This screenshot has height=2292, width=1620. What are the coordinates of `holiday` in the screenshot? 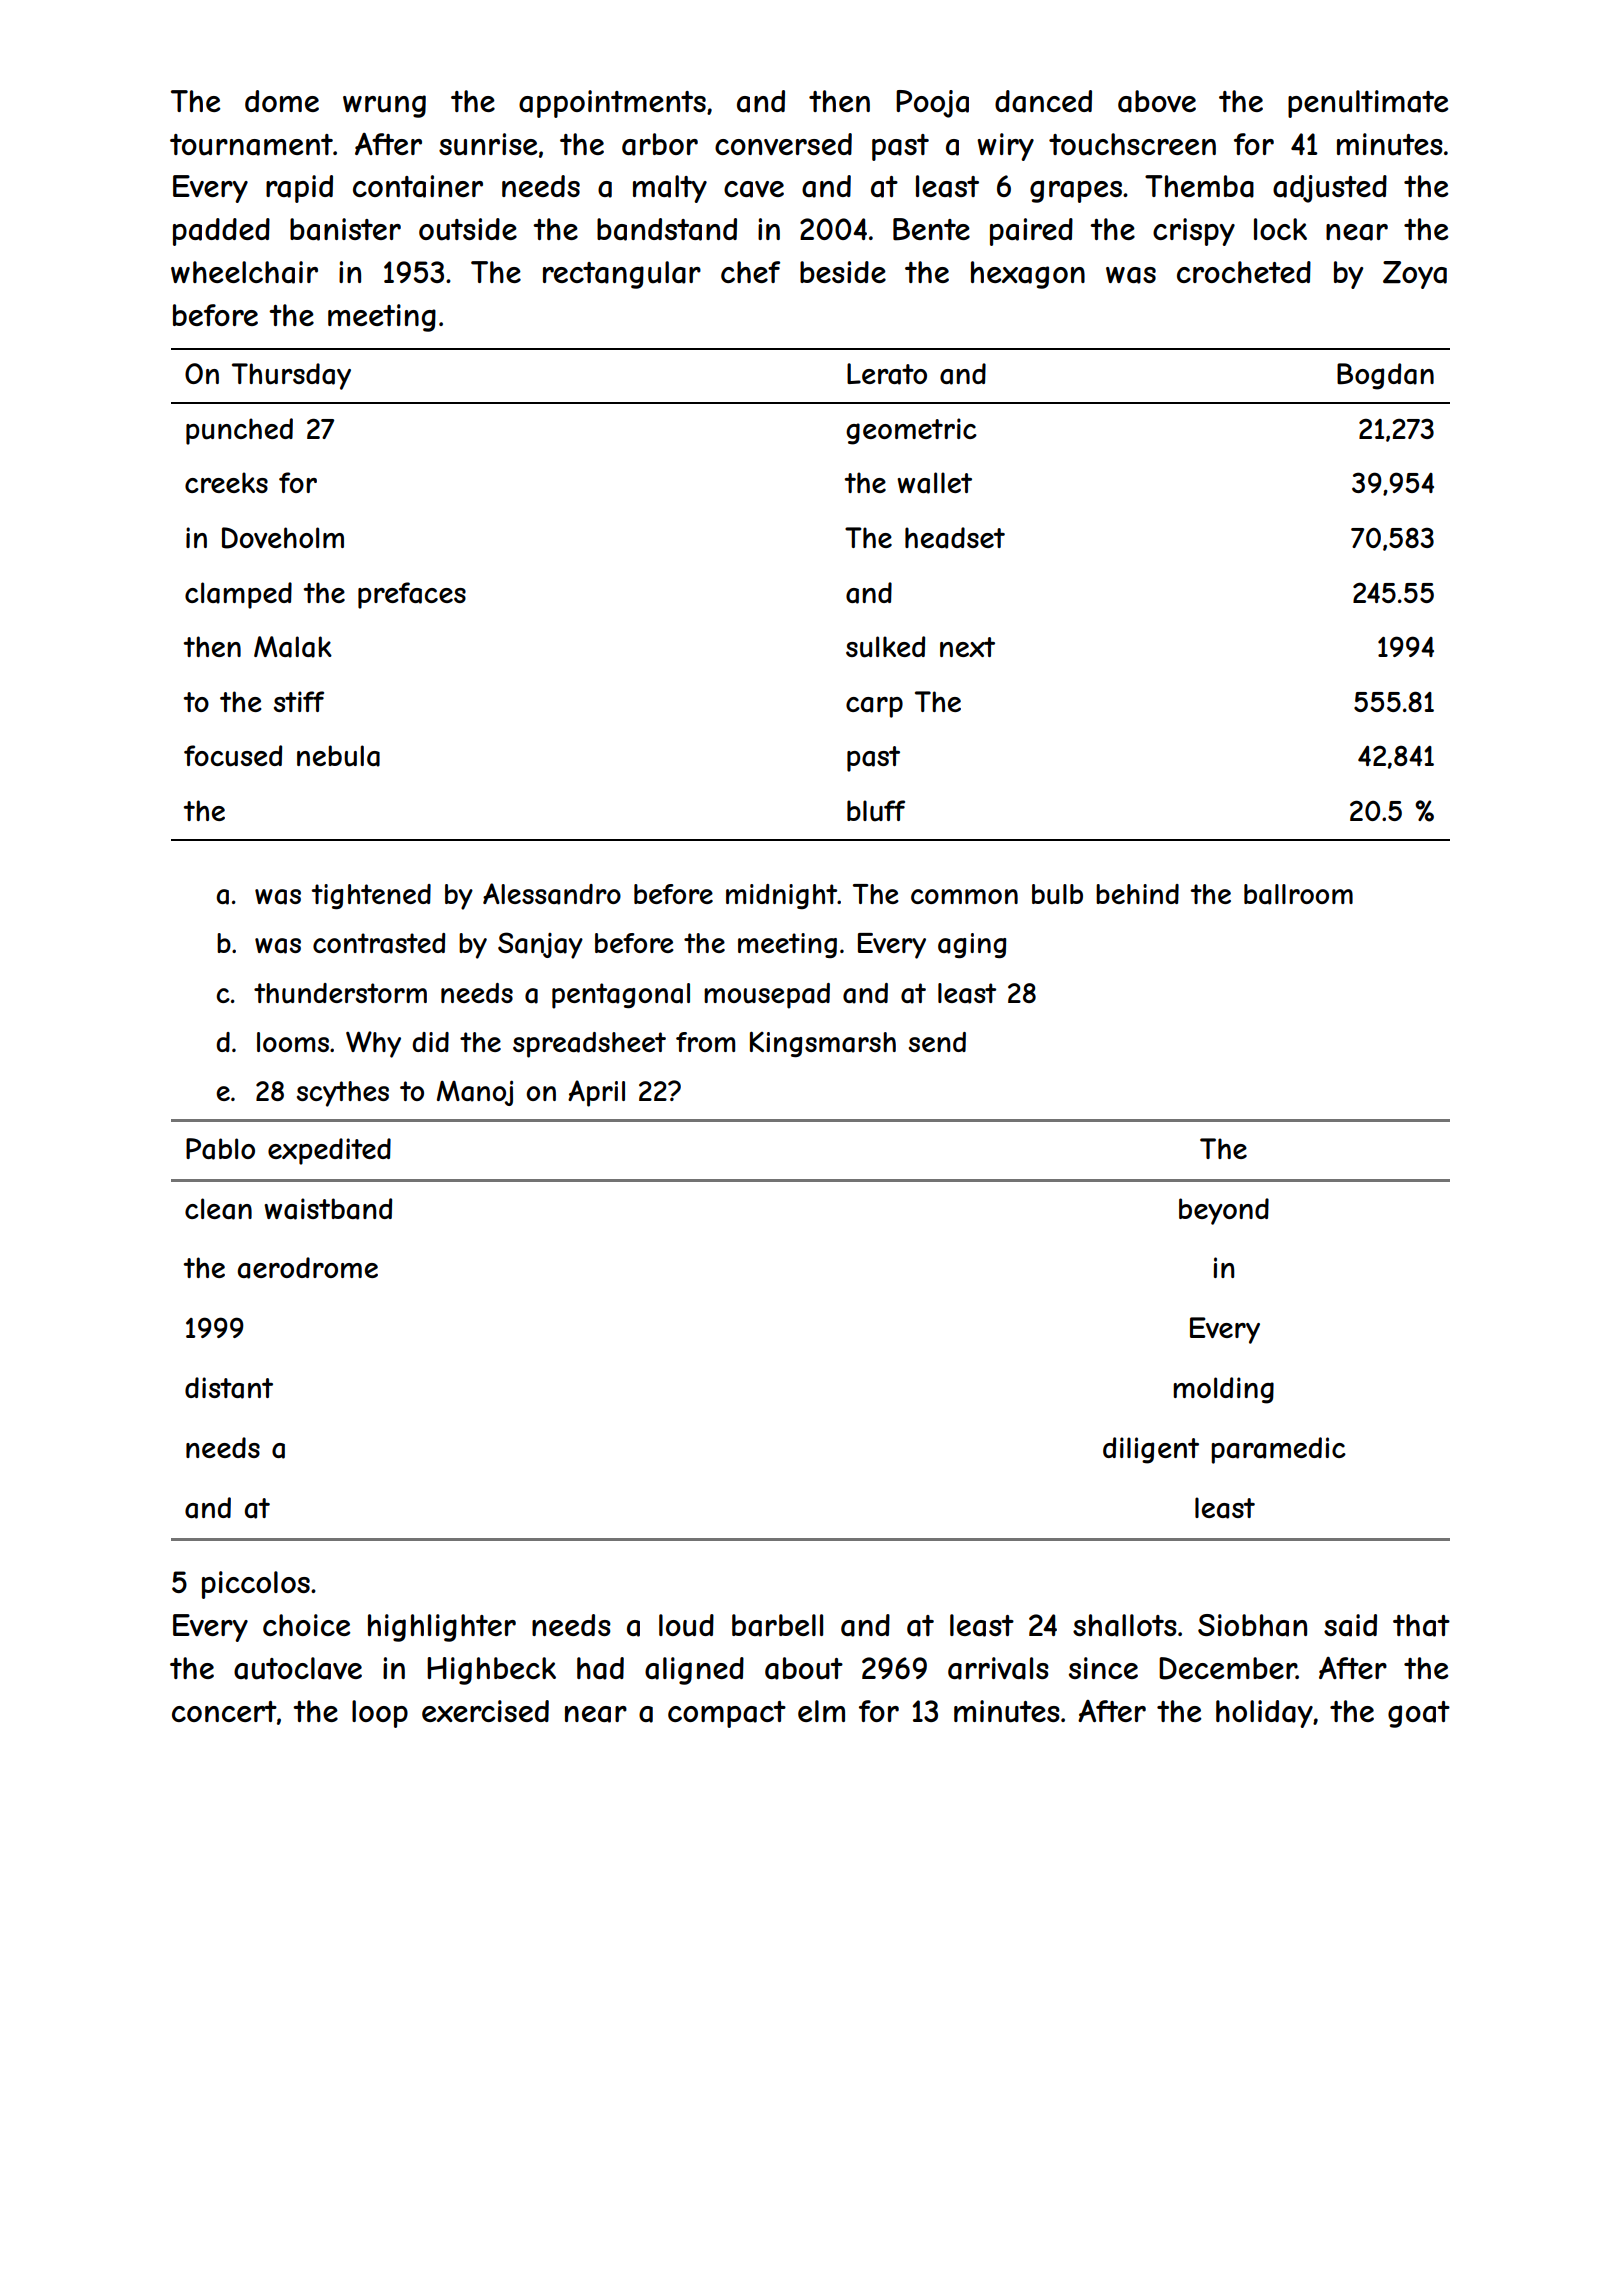 It's located at (1264, 1714).
